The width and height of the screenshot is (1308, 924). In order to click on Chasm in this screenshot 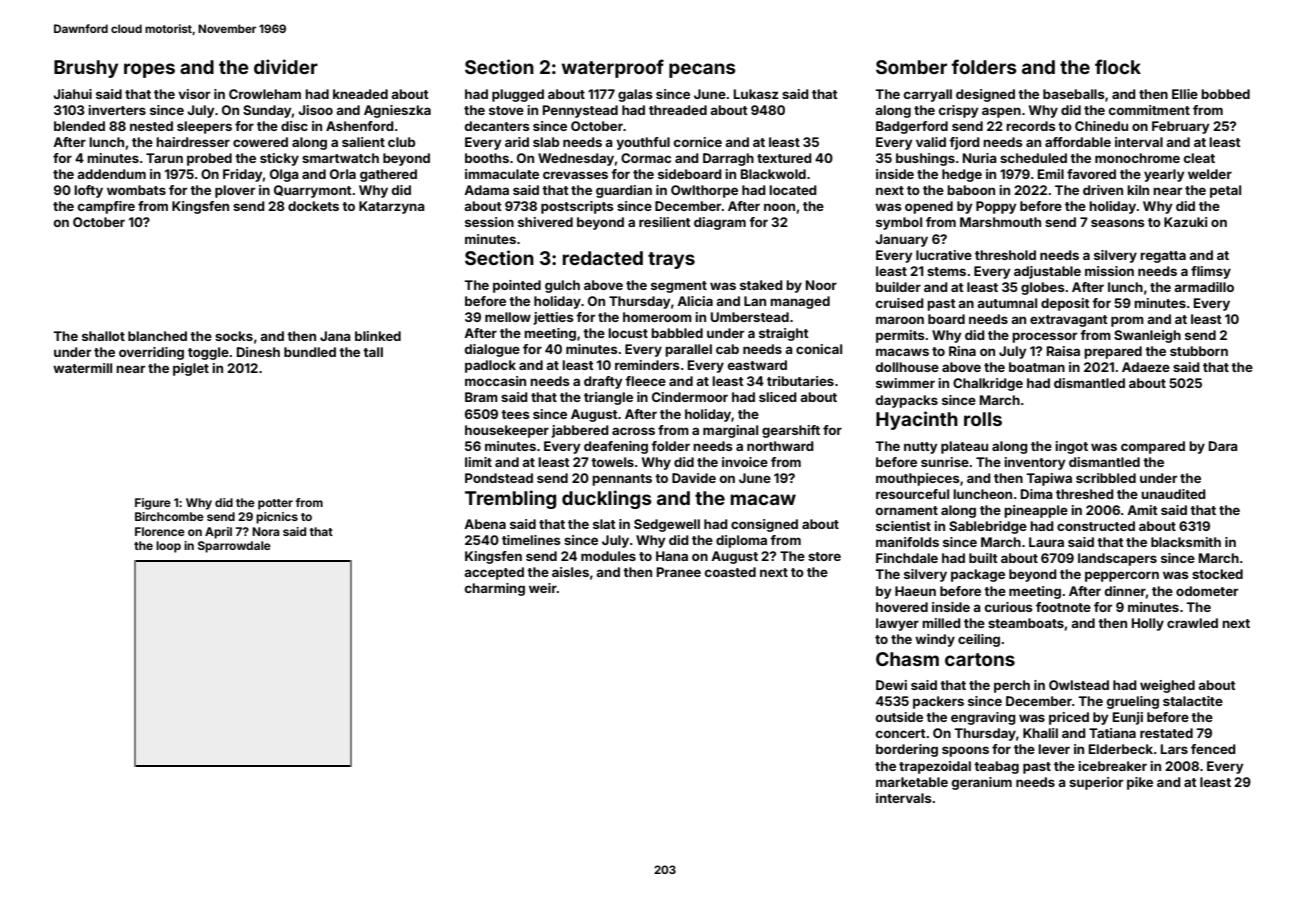, I will do `click(907, 659)`.
